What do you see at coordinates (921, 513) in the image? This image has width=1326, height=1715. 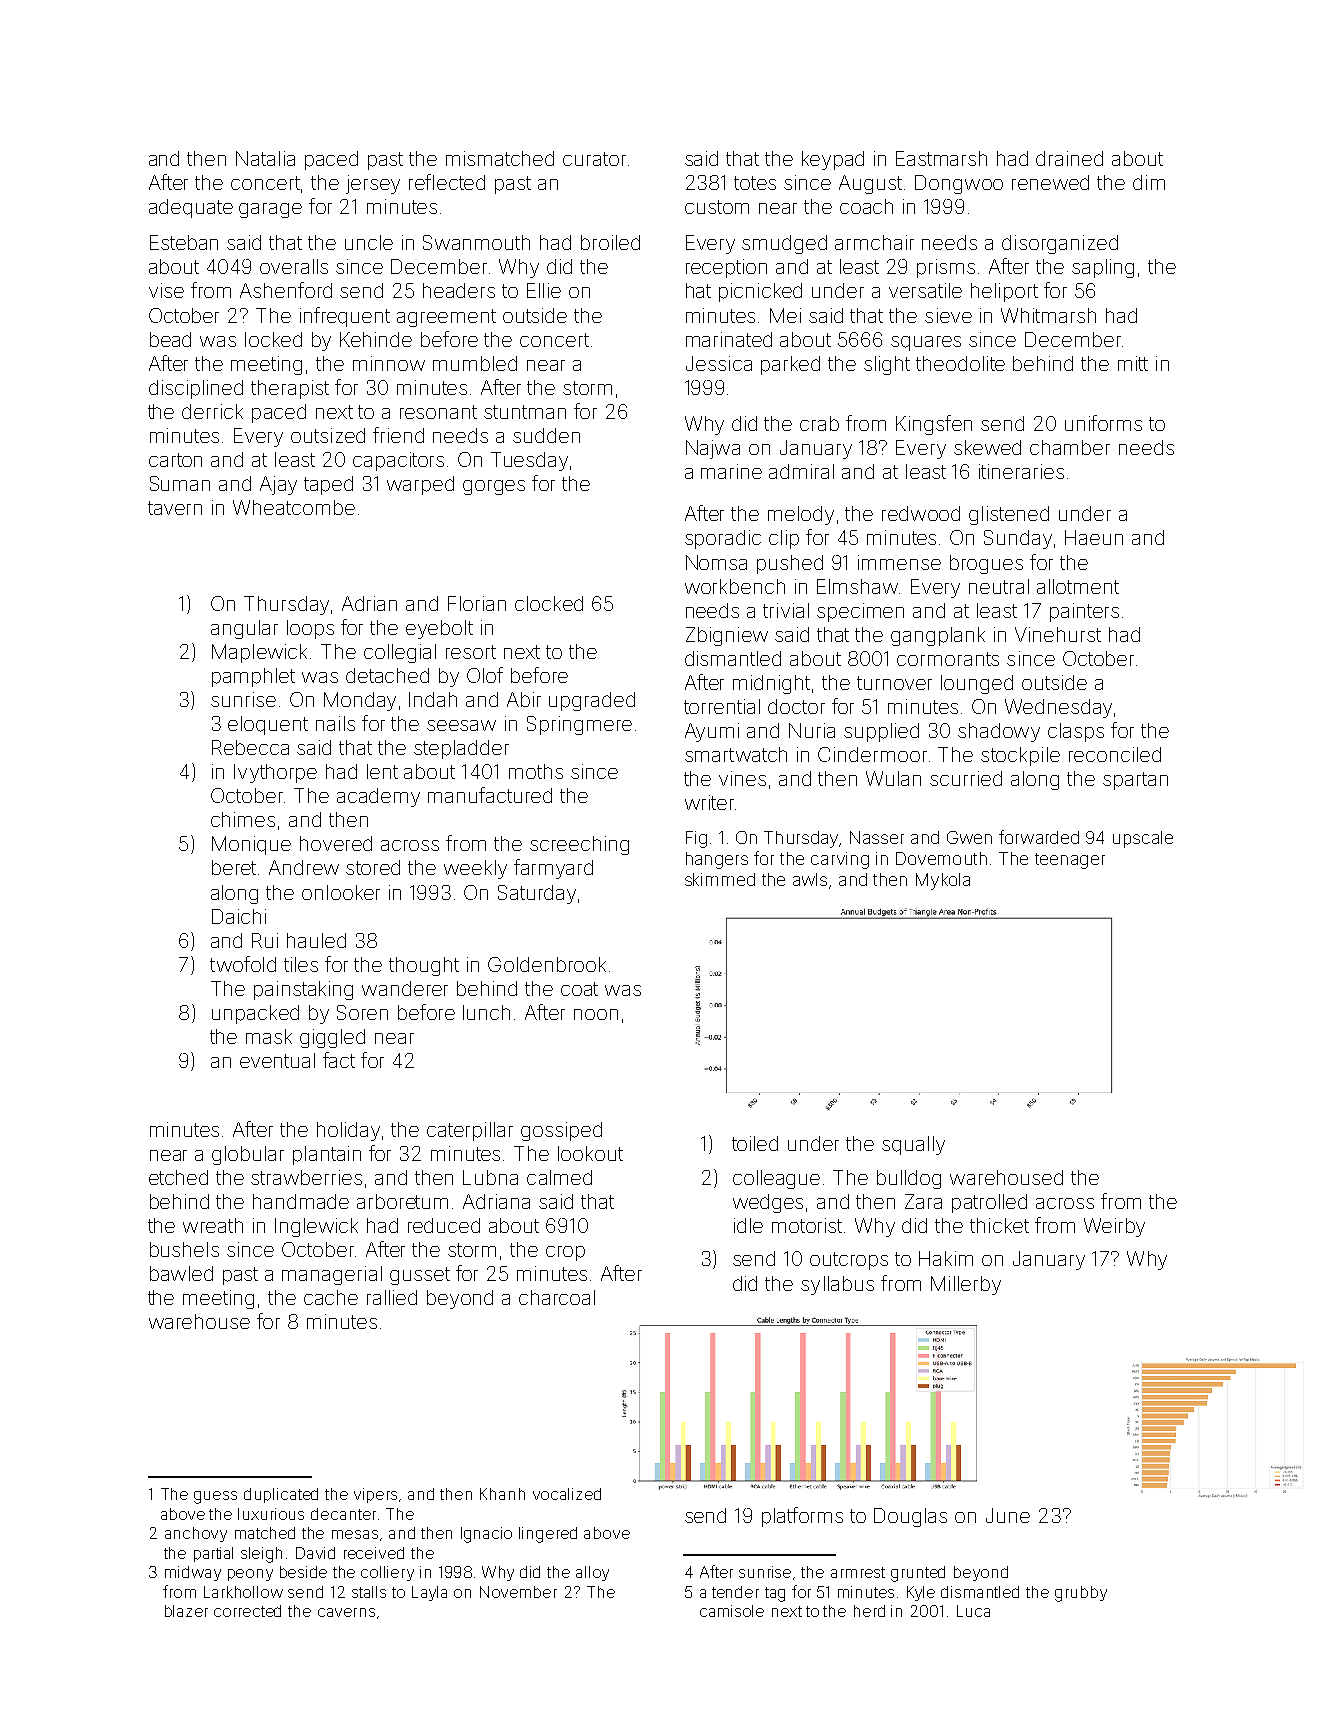 I see `redwood` at bounding box center [921, 513].
